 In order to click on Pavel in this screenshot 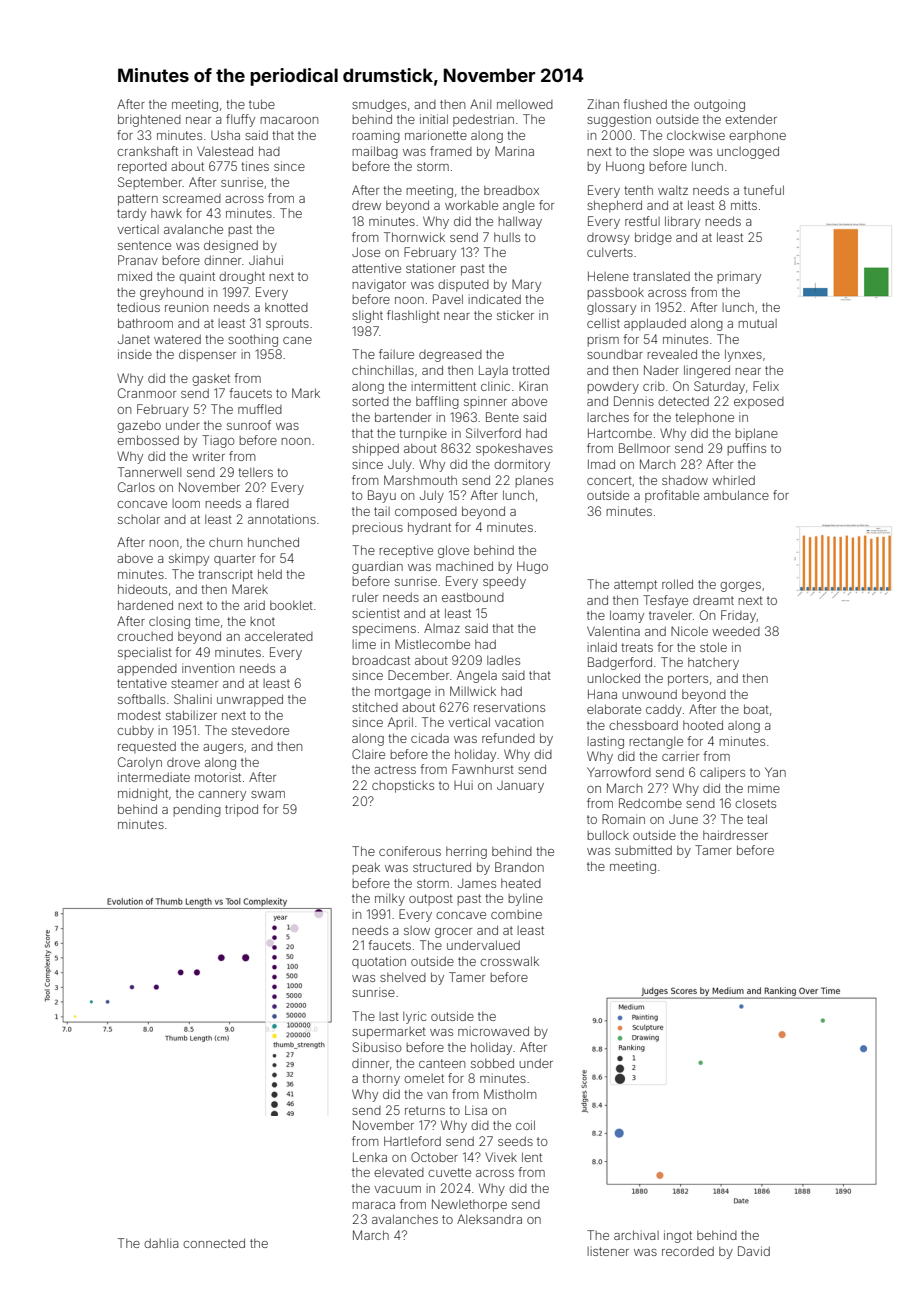, I will do `click(448, 299)`.
